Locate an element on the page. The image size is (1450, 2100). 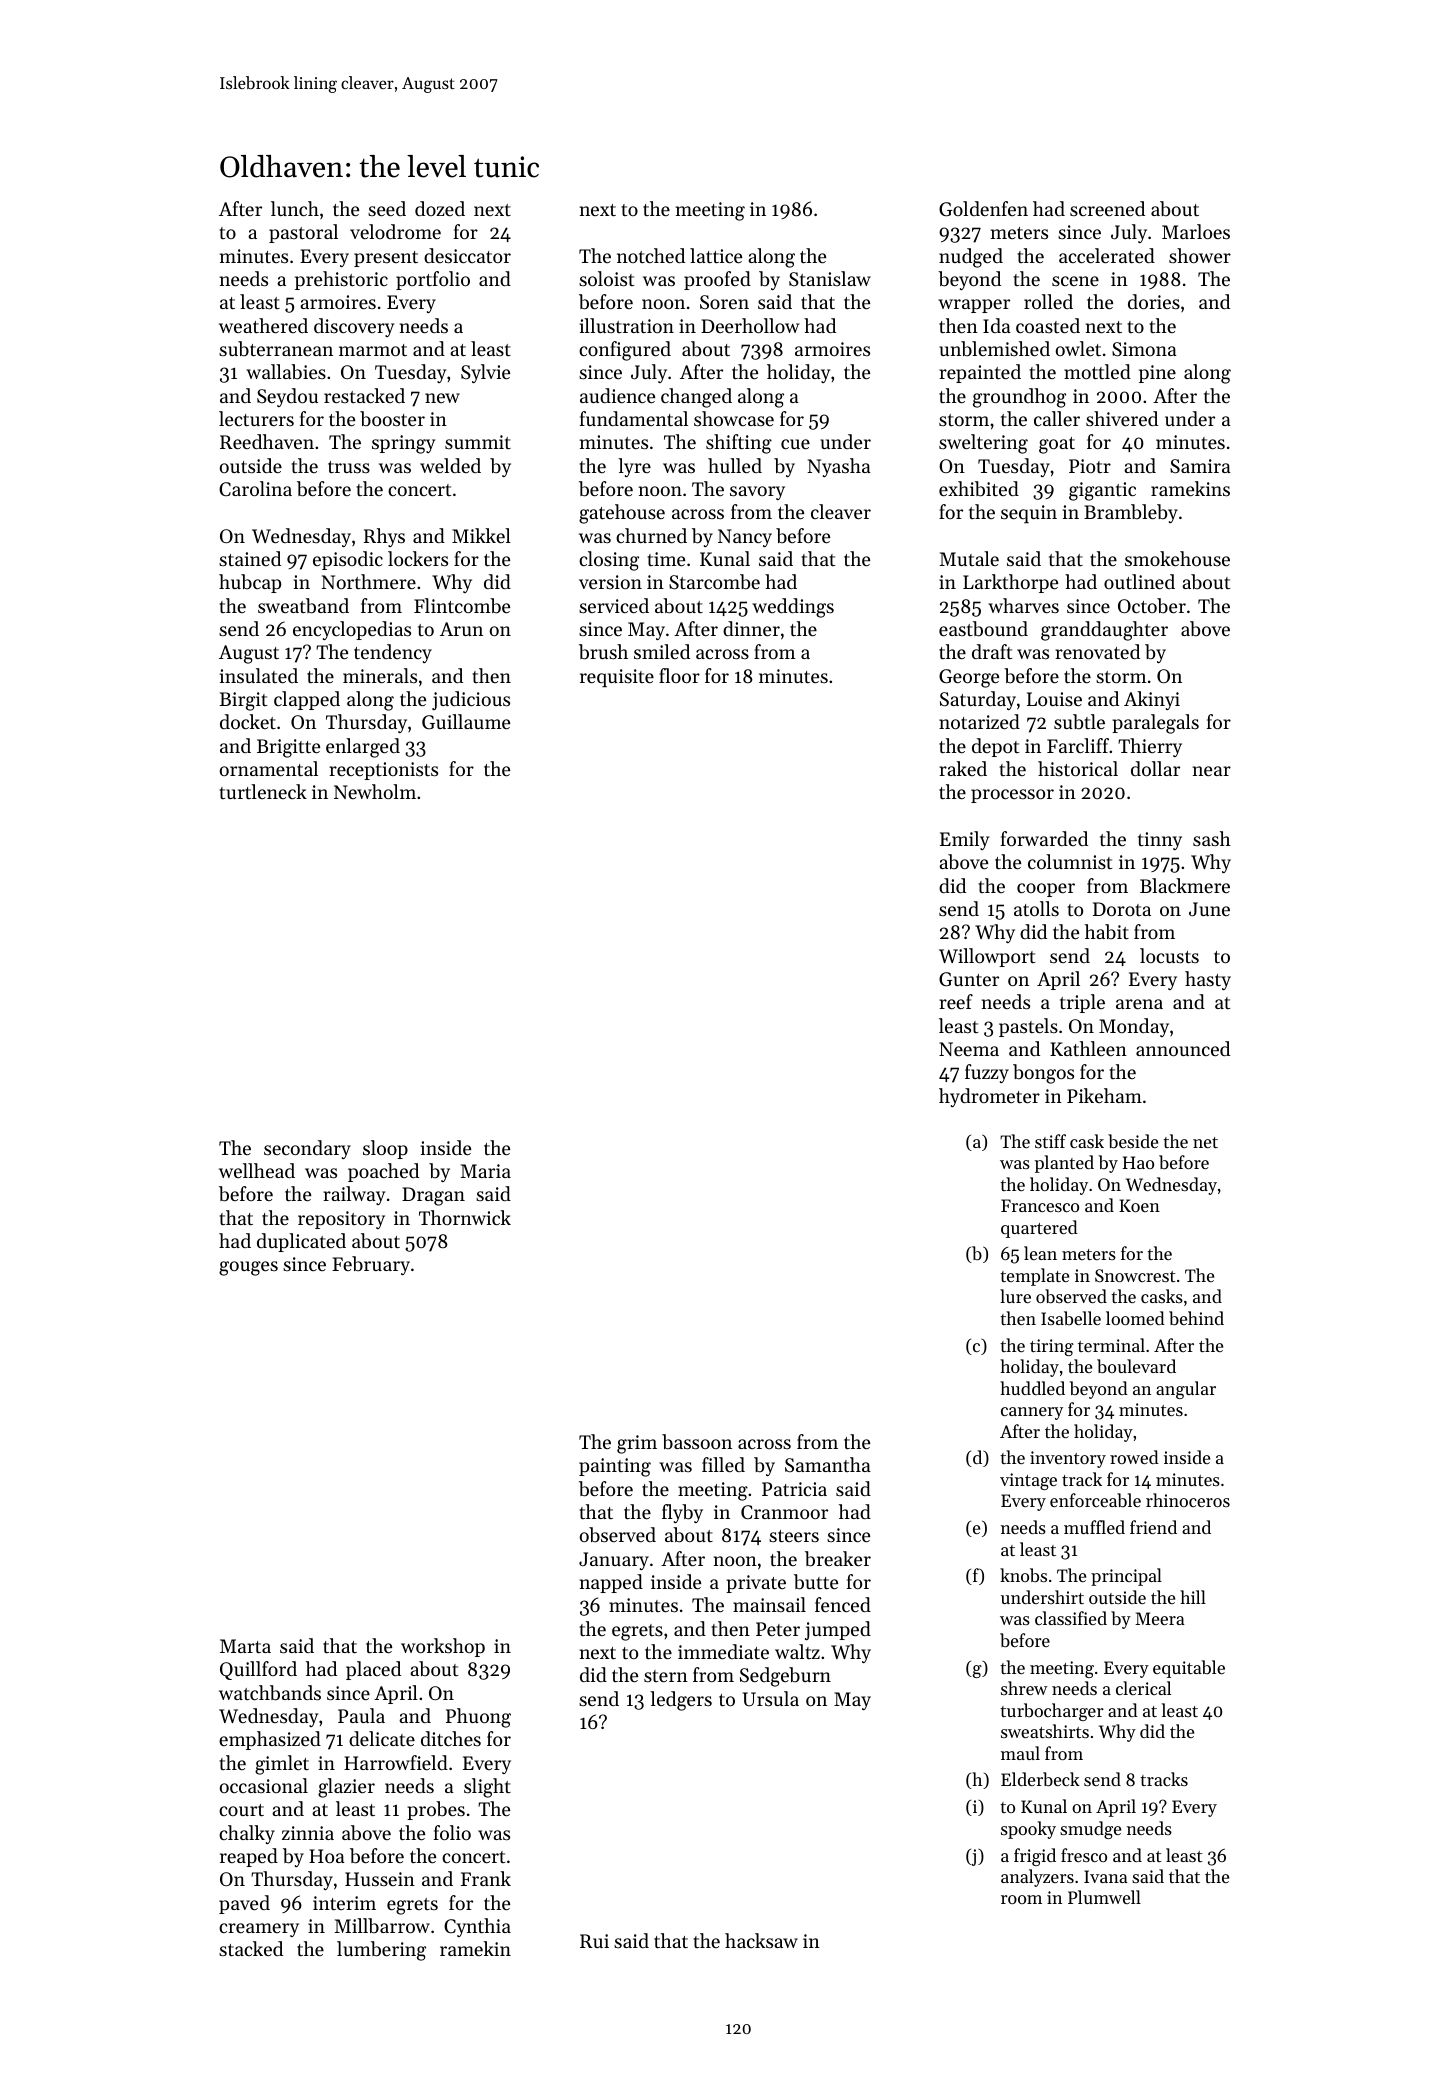
Samantha is located at coordinates (828, 1465).
